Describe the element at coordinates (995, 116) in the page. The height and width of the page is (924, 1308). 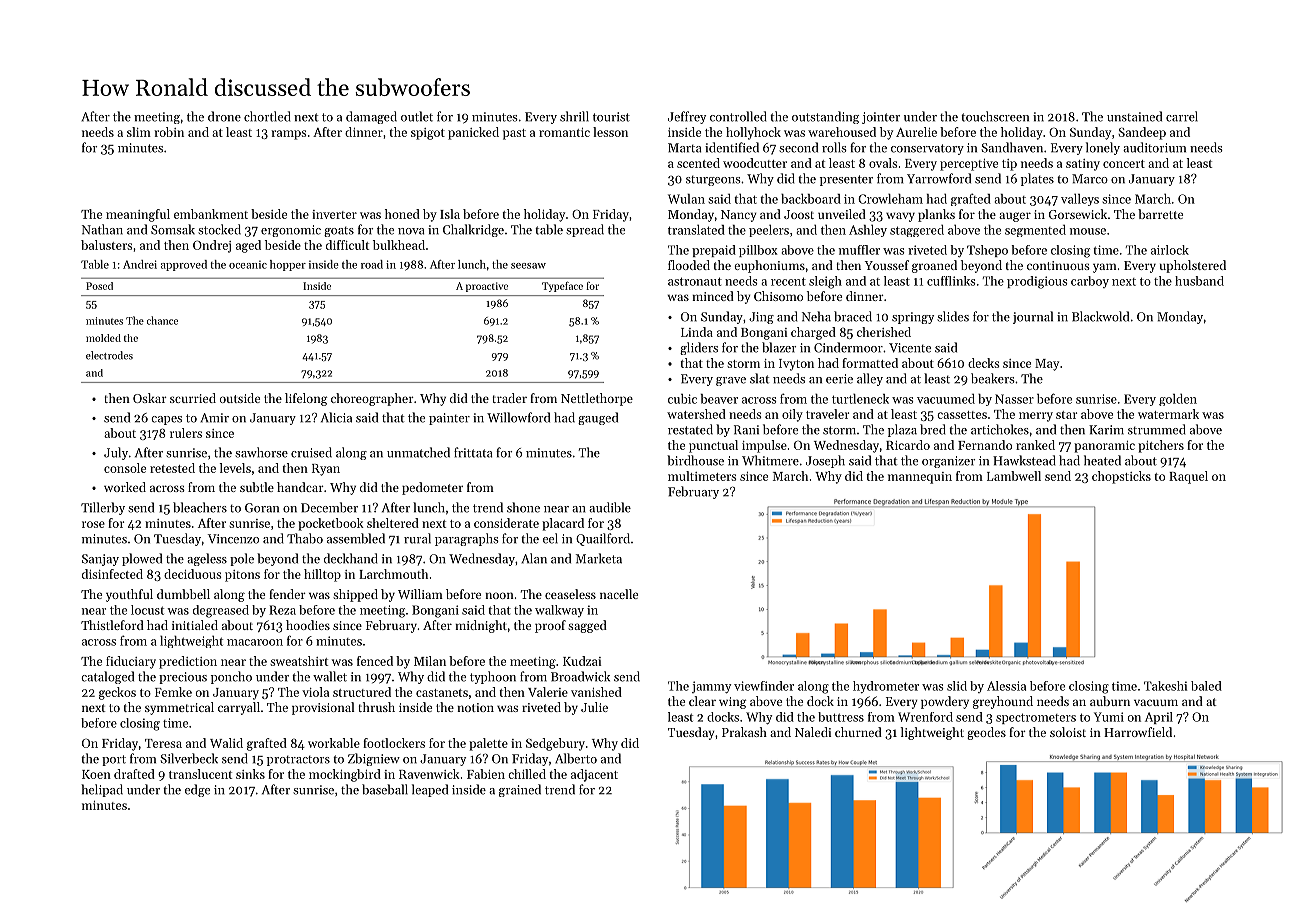
I see `touchscreen` at that location.
